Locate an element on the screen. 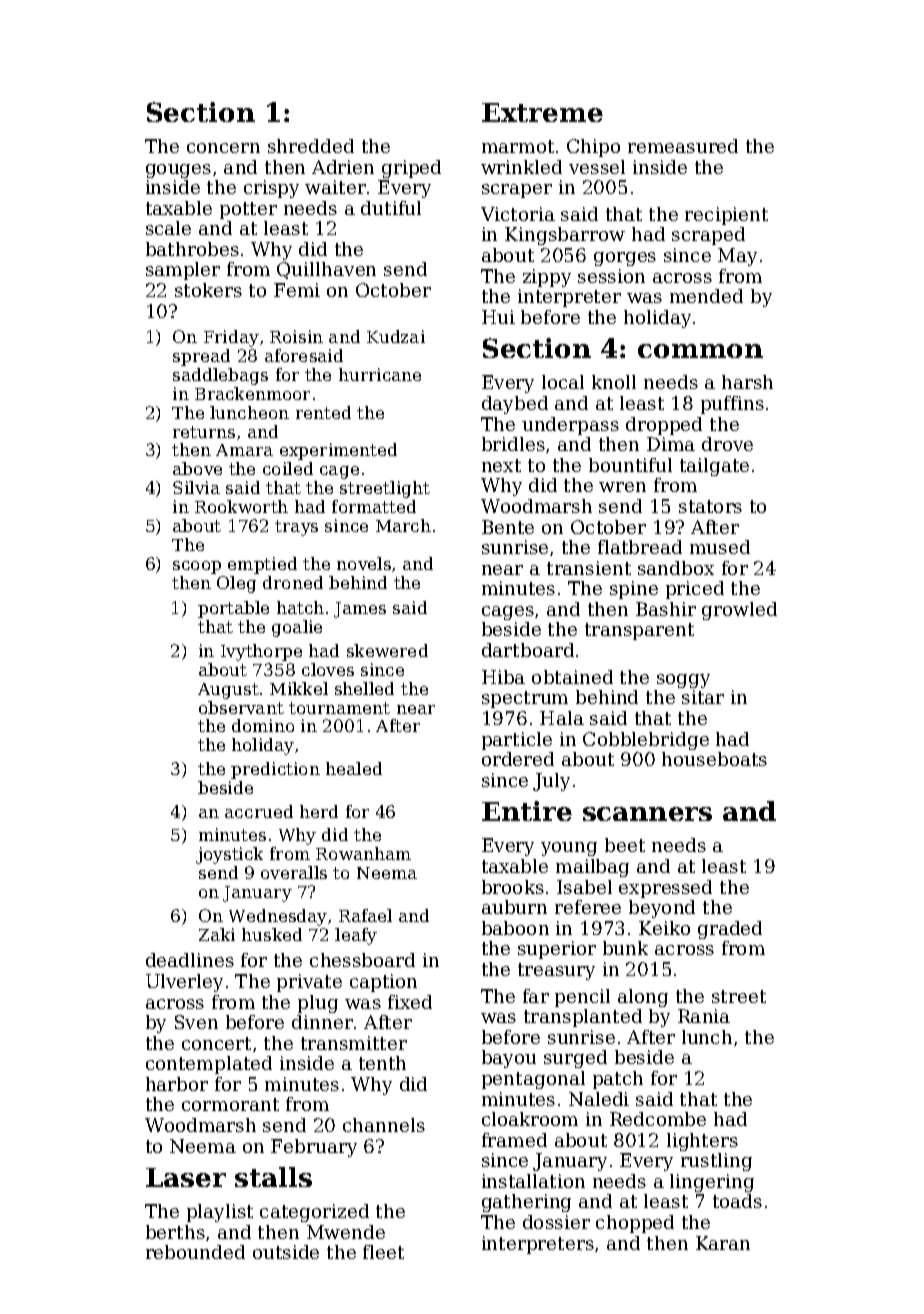 The image size is (924, 1314). harsh is located at coordinates (747, 382).
